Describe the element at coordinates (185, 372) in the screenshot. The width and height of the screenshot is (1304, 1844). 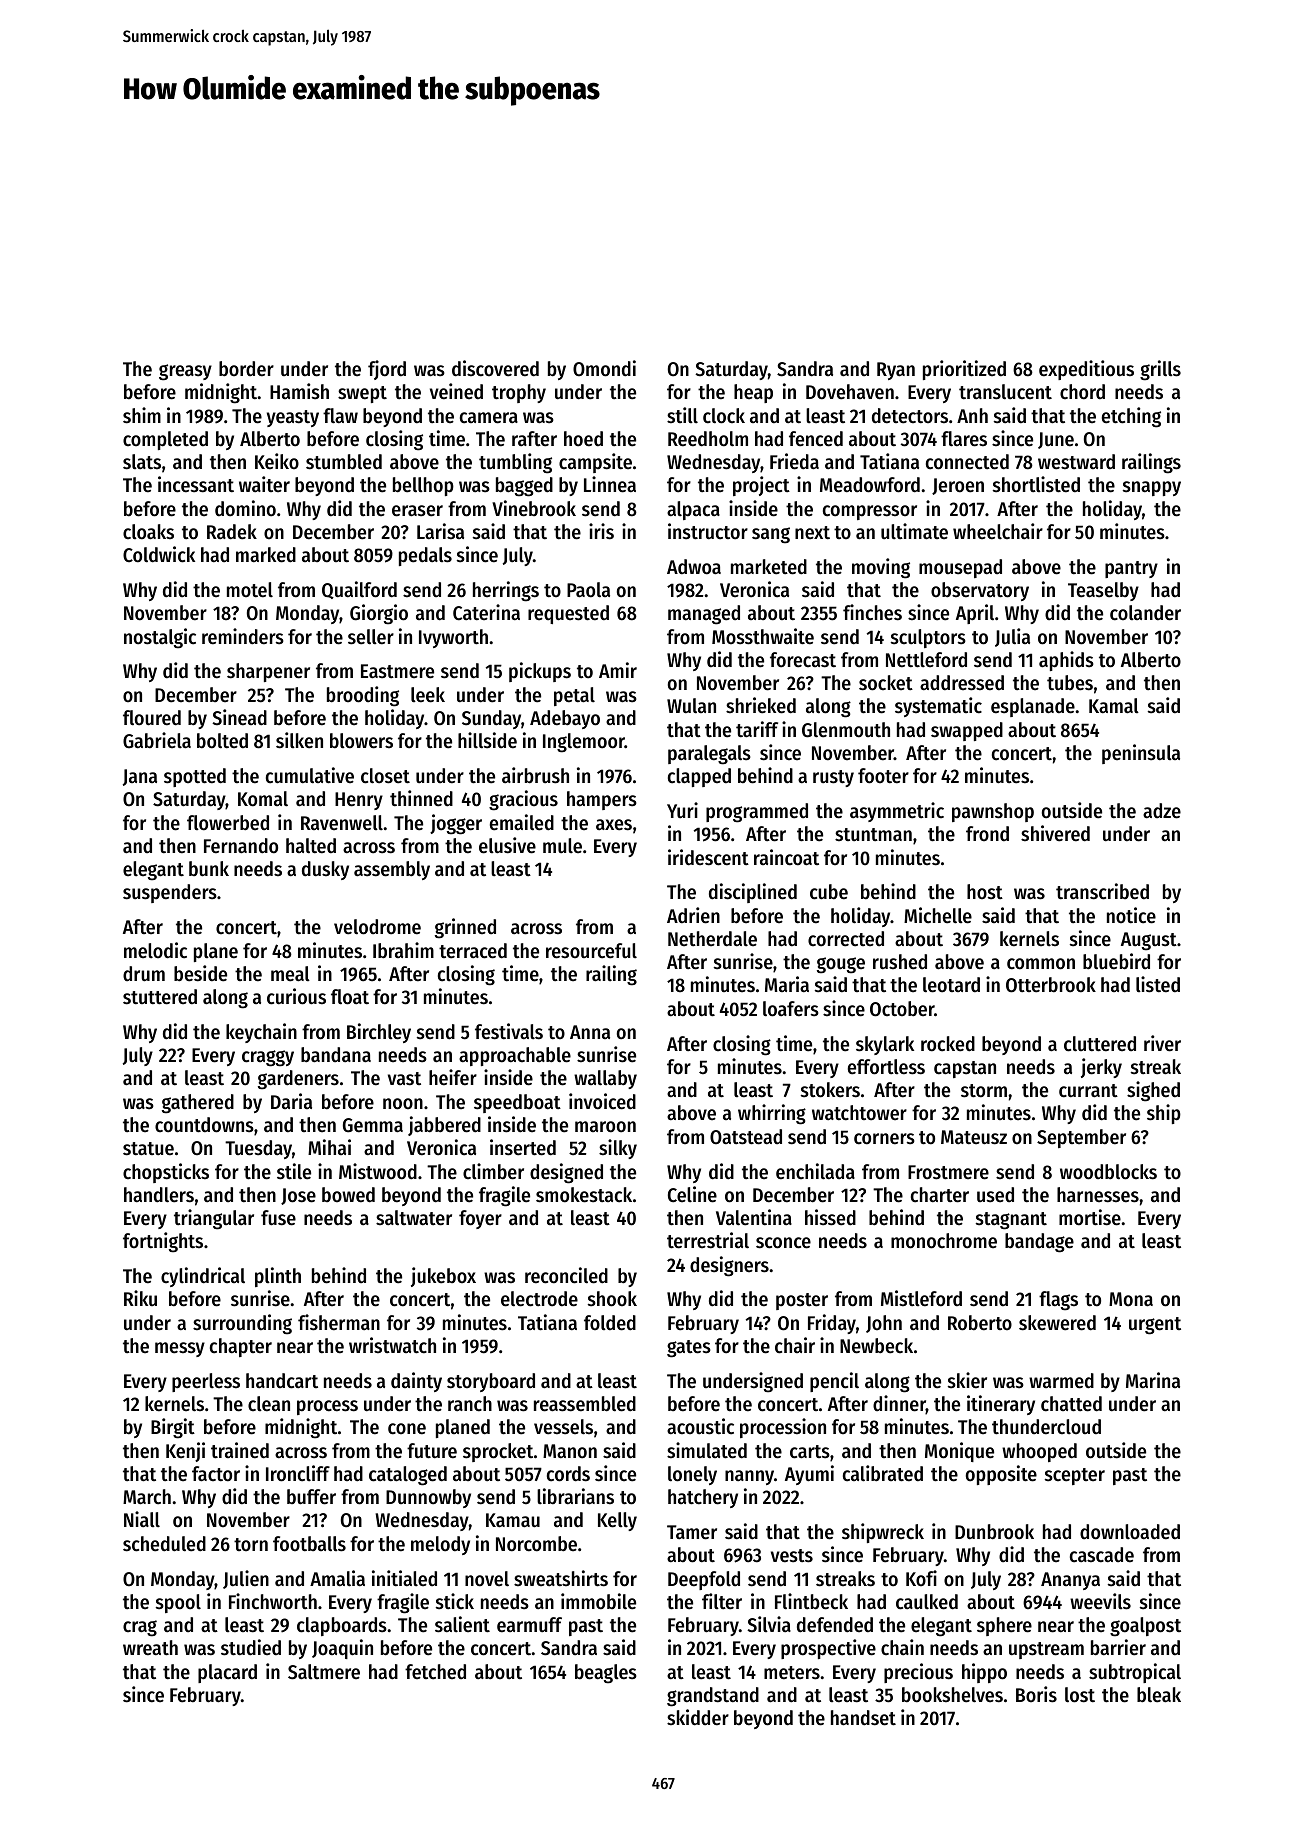
I see `greasy` at that location.
